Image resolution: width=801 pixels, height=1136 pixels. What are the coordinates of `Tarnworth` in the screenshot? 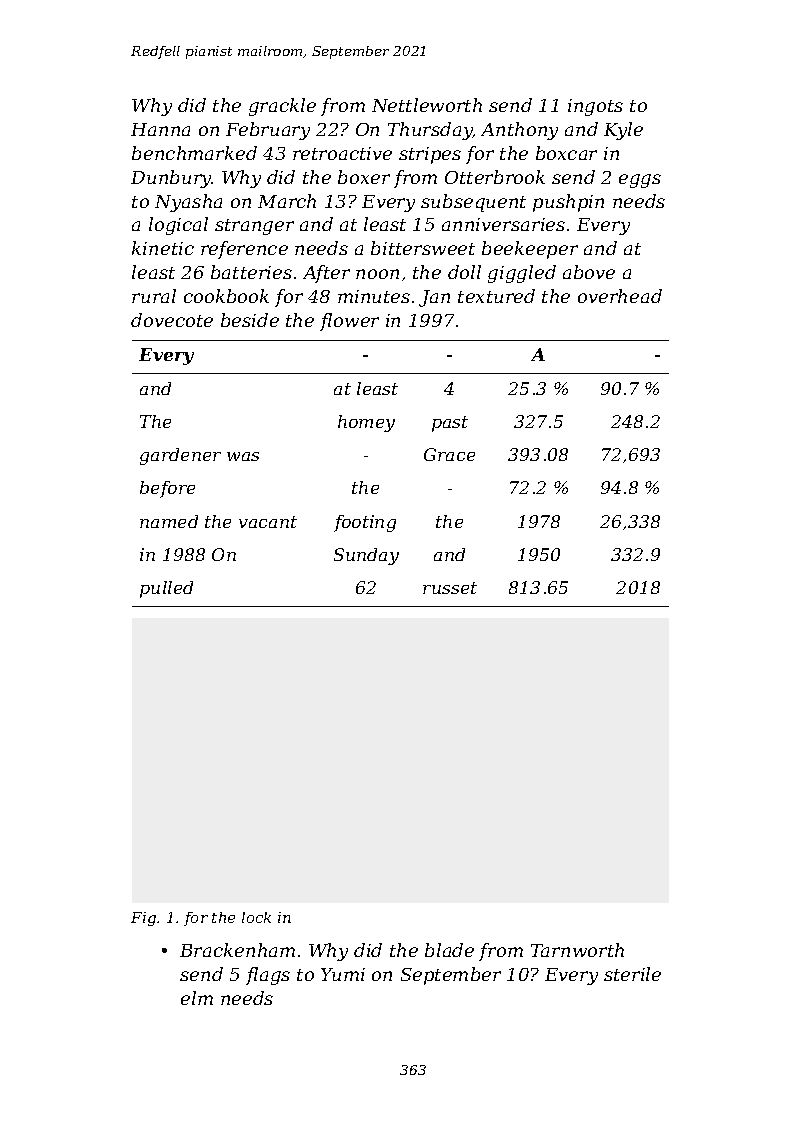 It's located at (577, 950).
